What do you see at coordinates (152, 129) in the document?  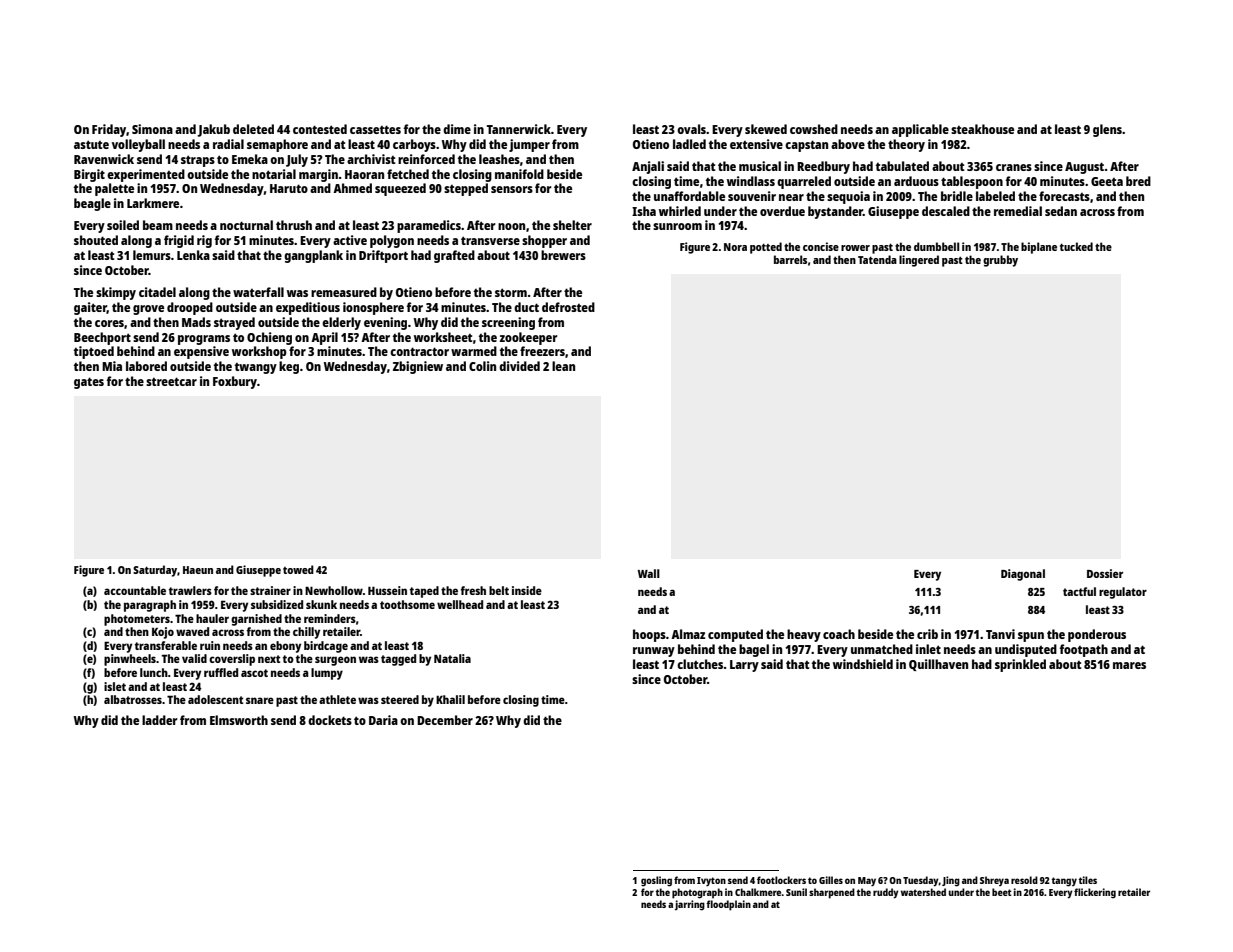 I see `Simona` at bounding box center [152, 129].
